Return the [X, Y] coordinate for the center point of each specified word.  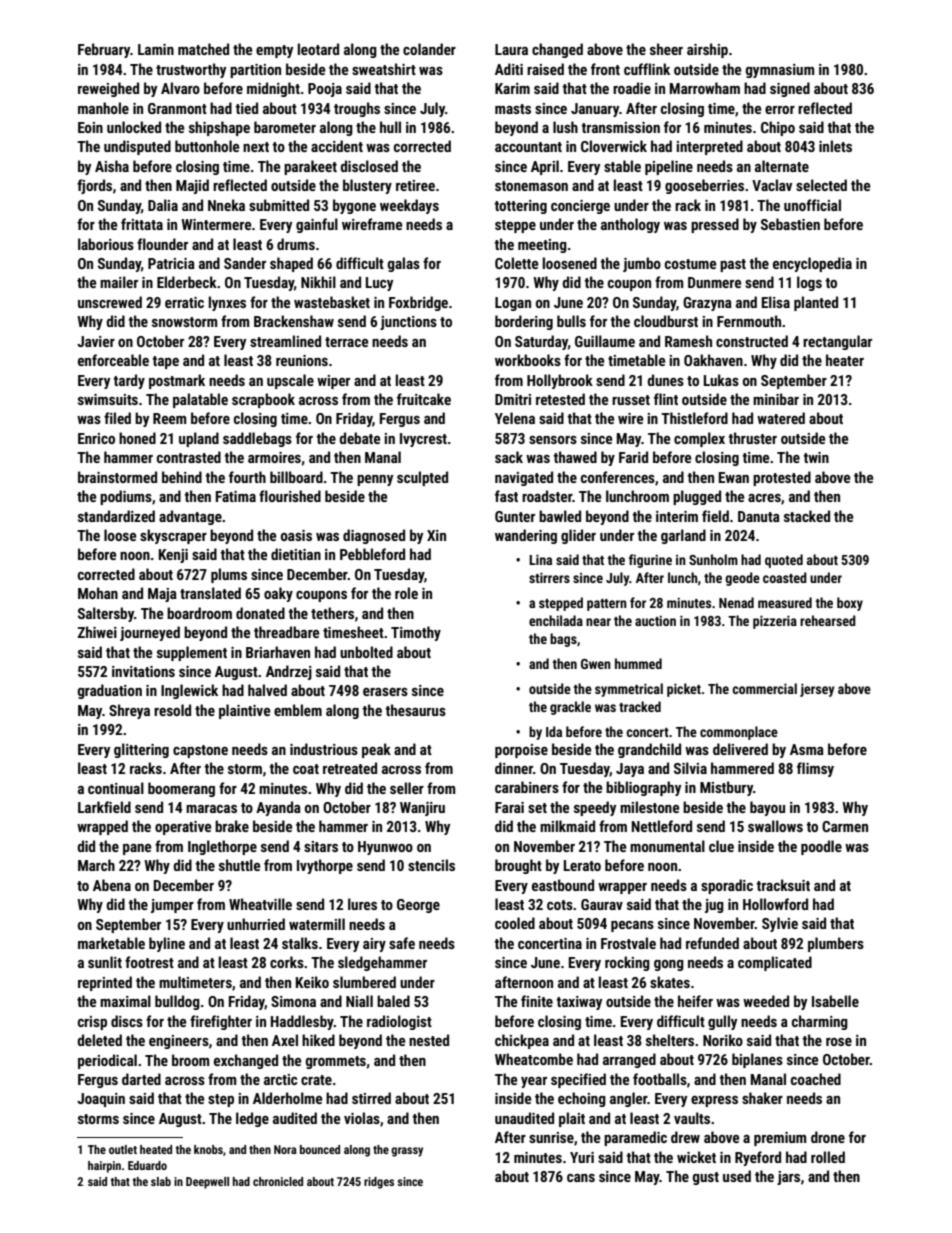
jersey [817, 690]
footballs [660, 1079]
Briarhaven [278, 652]
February [104, 50]
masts [513, 109]
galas [404, 264]
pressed [715, 225]
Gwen [596, 664]
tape [165, 362]
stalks [300, 943]
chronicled [278, 1181]
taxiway [579, 1003]
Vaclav [772, 185]
